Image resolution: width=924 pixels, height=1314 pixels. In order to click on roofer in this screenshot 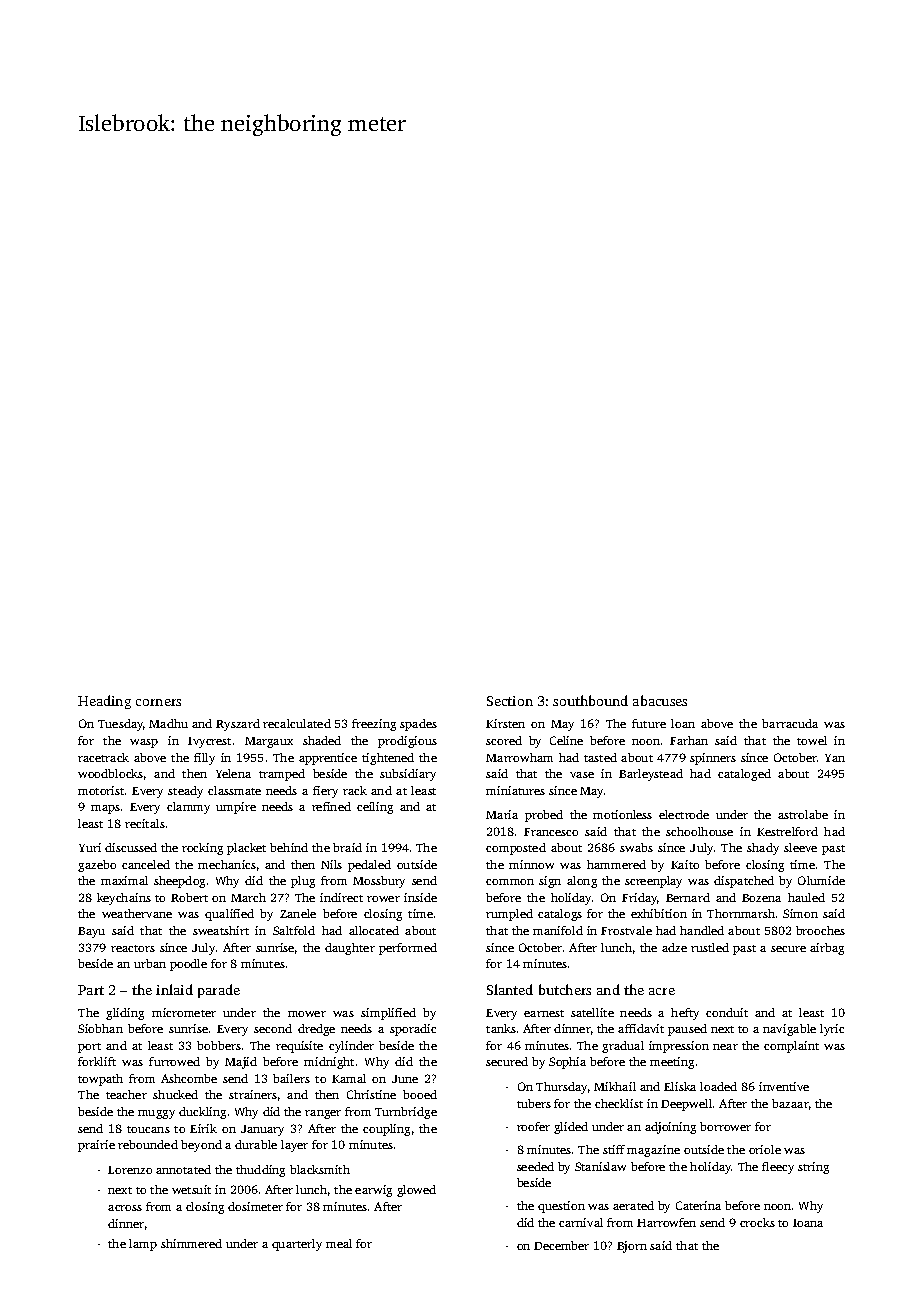, I will do `click(533, 1126)`.
